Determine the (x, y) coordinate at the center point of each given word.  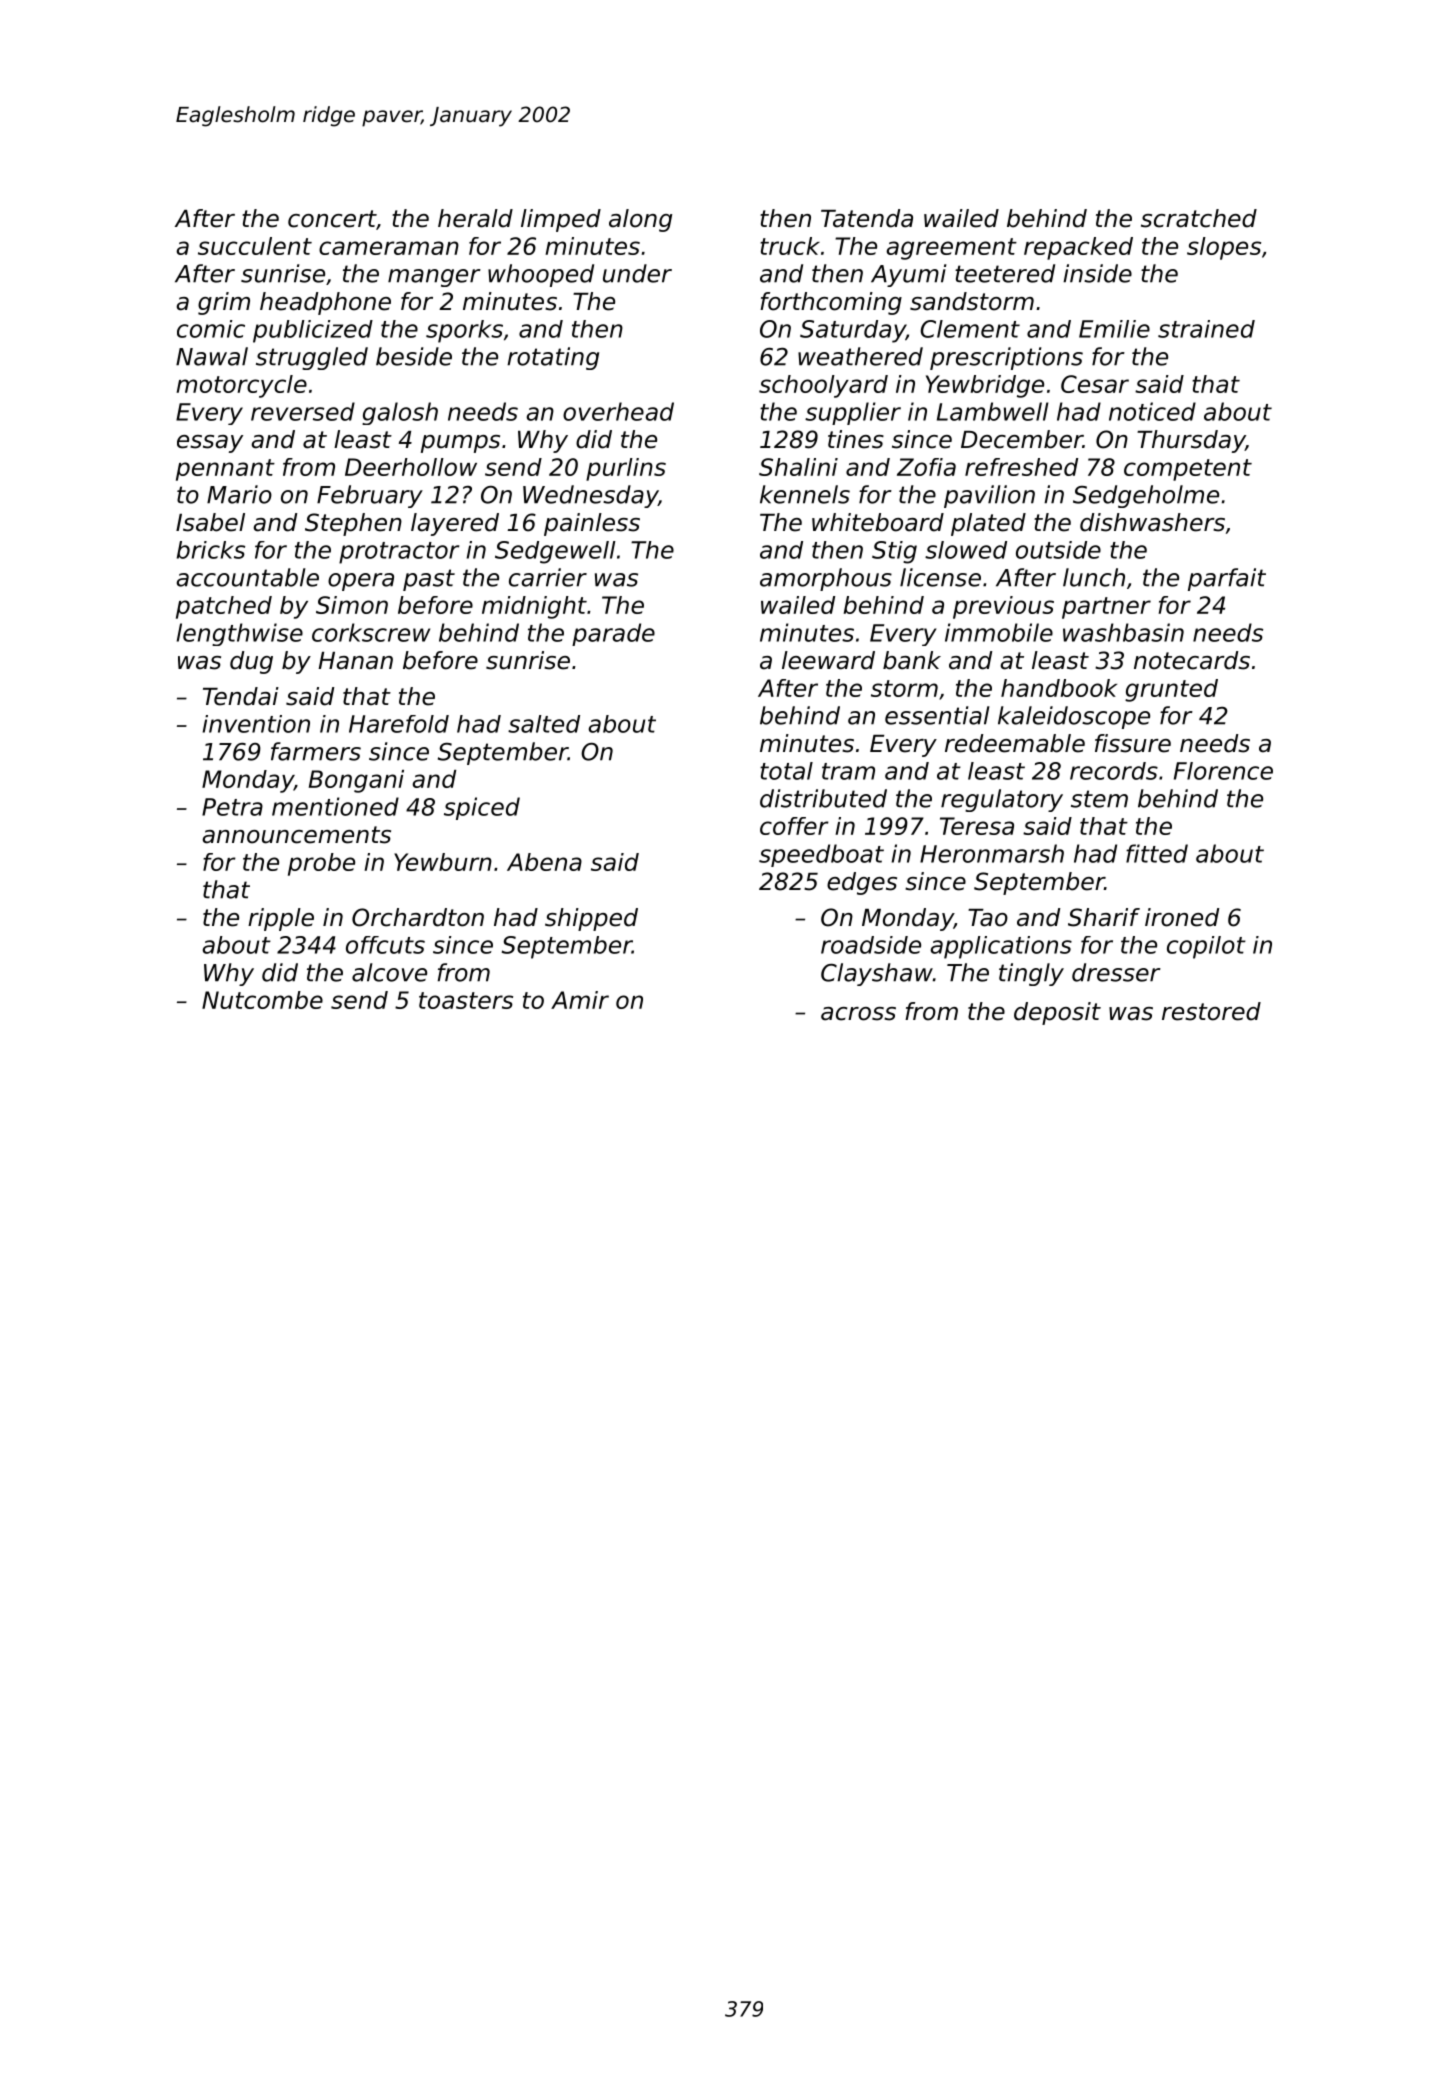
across (858, 1014)
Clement (970, 329)
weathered (860, 356)
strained (1206, 329)
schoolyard (823, 386)
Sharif (1104, 917)
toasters (466, 1000)
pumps (460, 444)
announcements (296, 835)
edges (862, 883)
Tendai (241, 696)
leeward (828, 660)
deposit (1057, 1013)
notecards (1192, 660)
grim (224, 303)
